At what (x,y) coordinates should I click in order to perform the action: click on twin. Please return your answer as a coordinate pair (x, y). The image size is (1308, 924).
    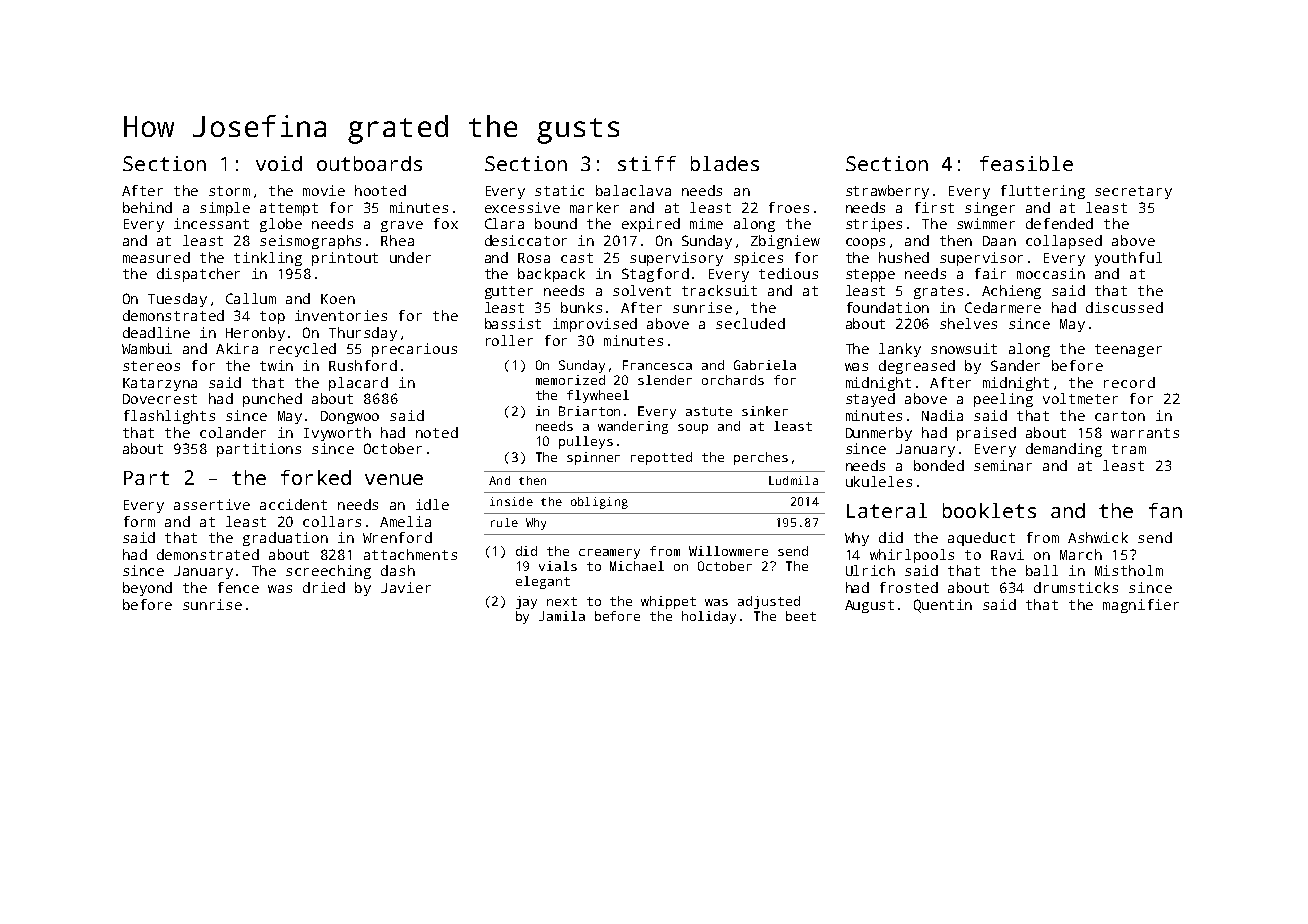
    Looking at the image, I should click on (276, 365).
